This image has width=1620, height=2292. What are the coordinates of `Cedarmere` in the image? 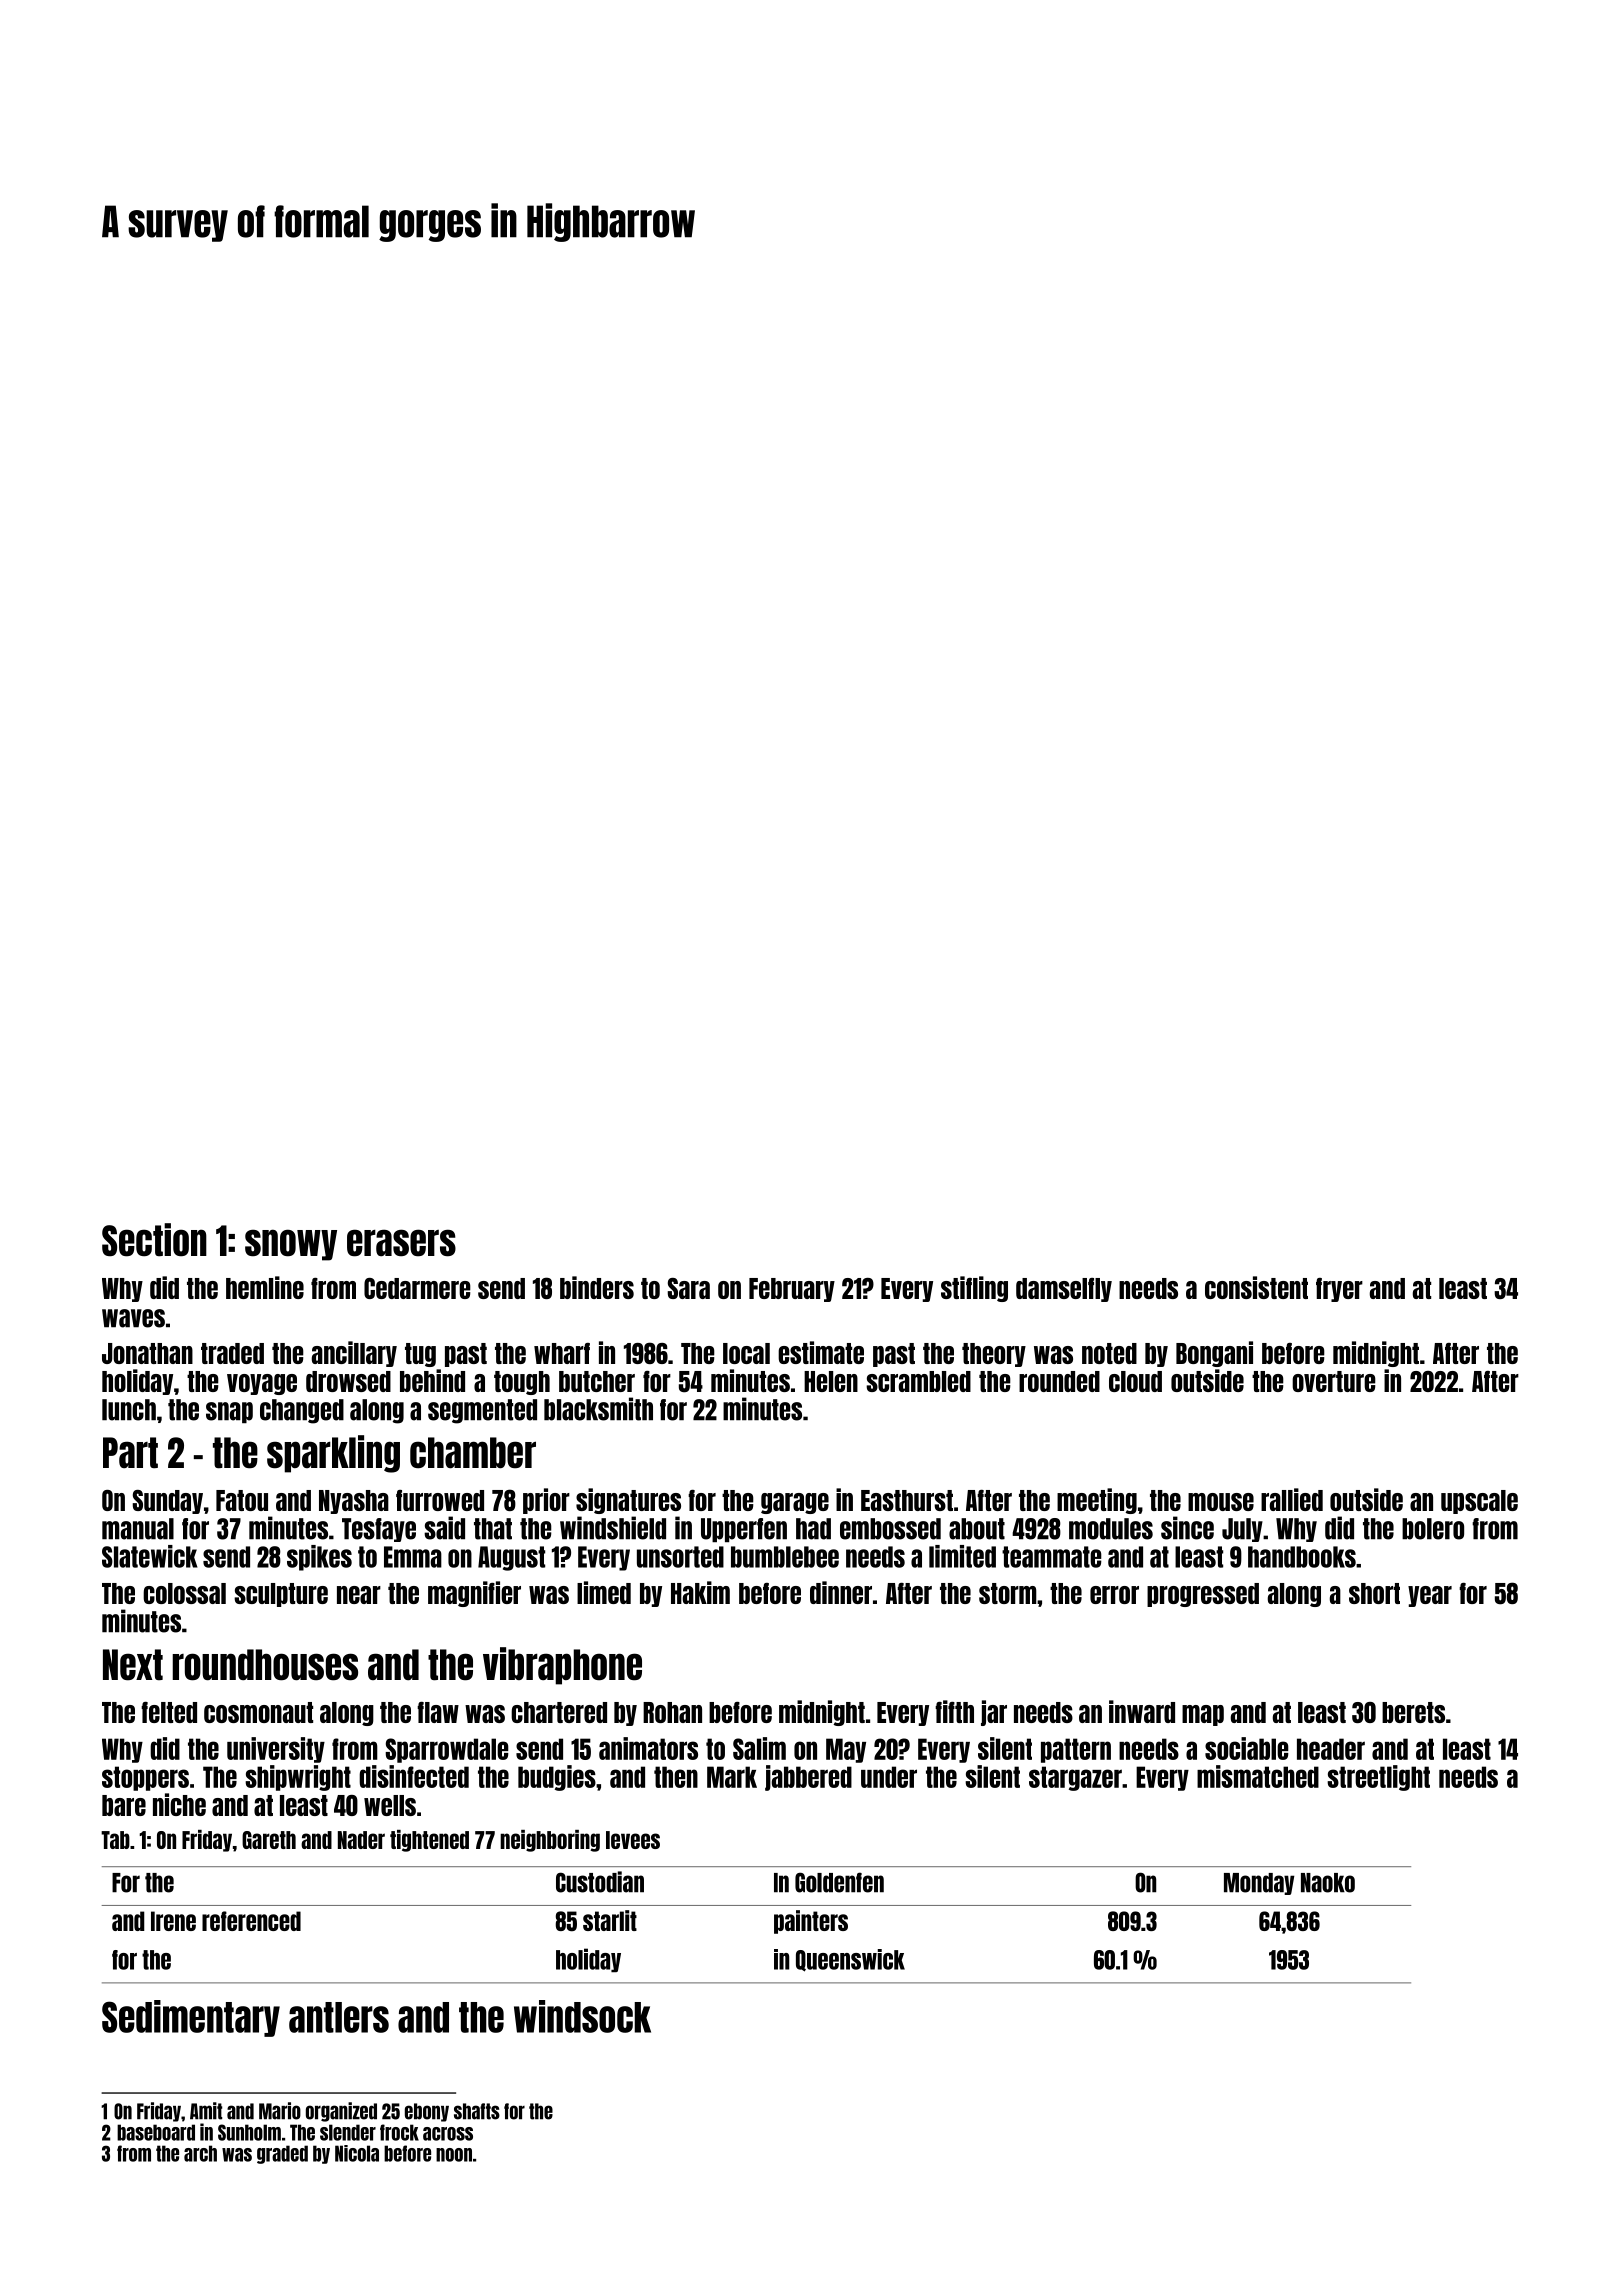 It's located at (417, 1288).
